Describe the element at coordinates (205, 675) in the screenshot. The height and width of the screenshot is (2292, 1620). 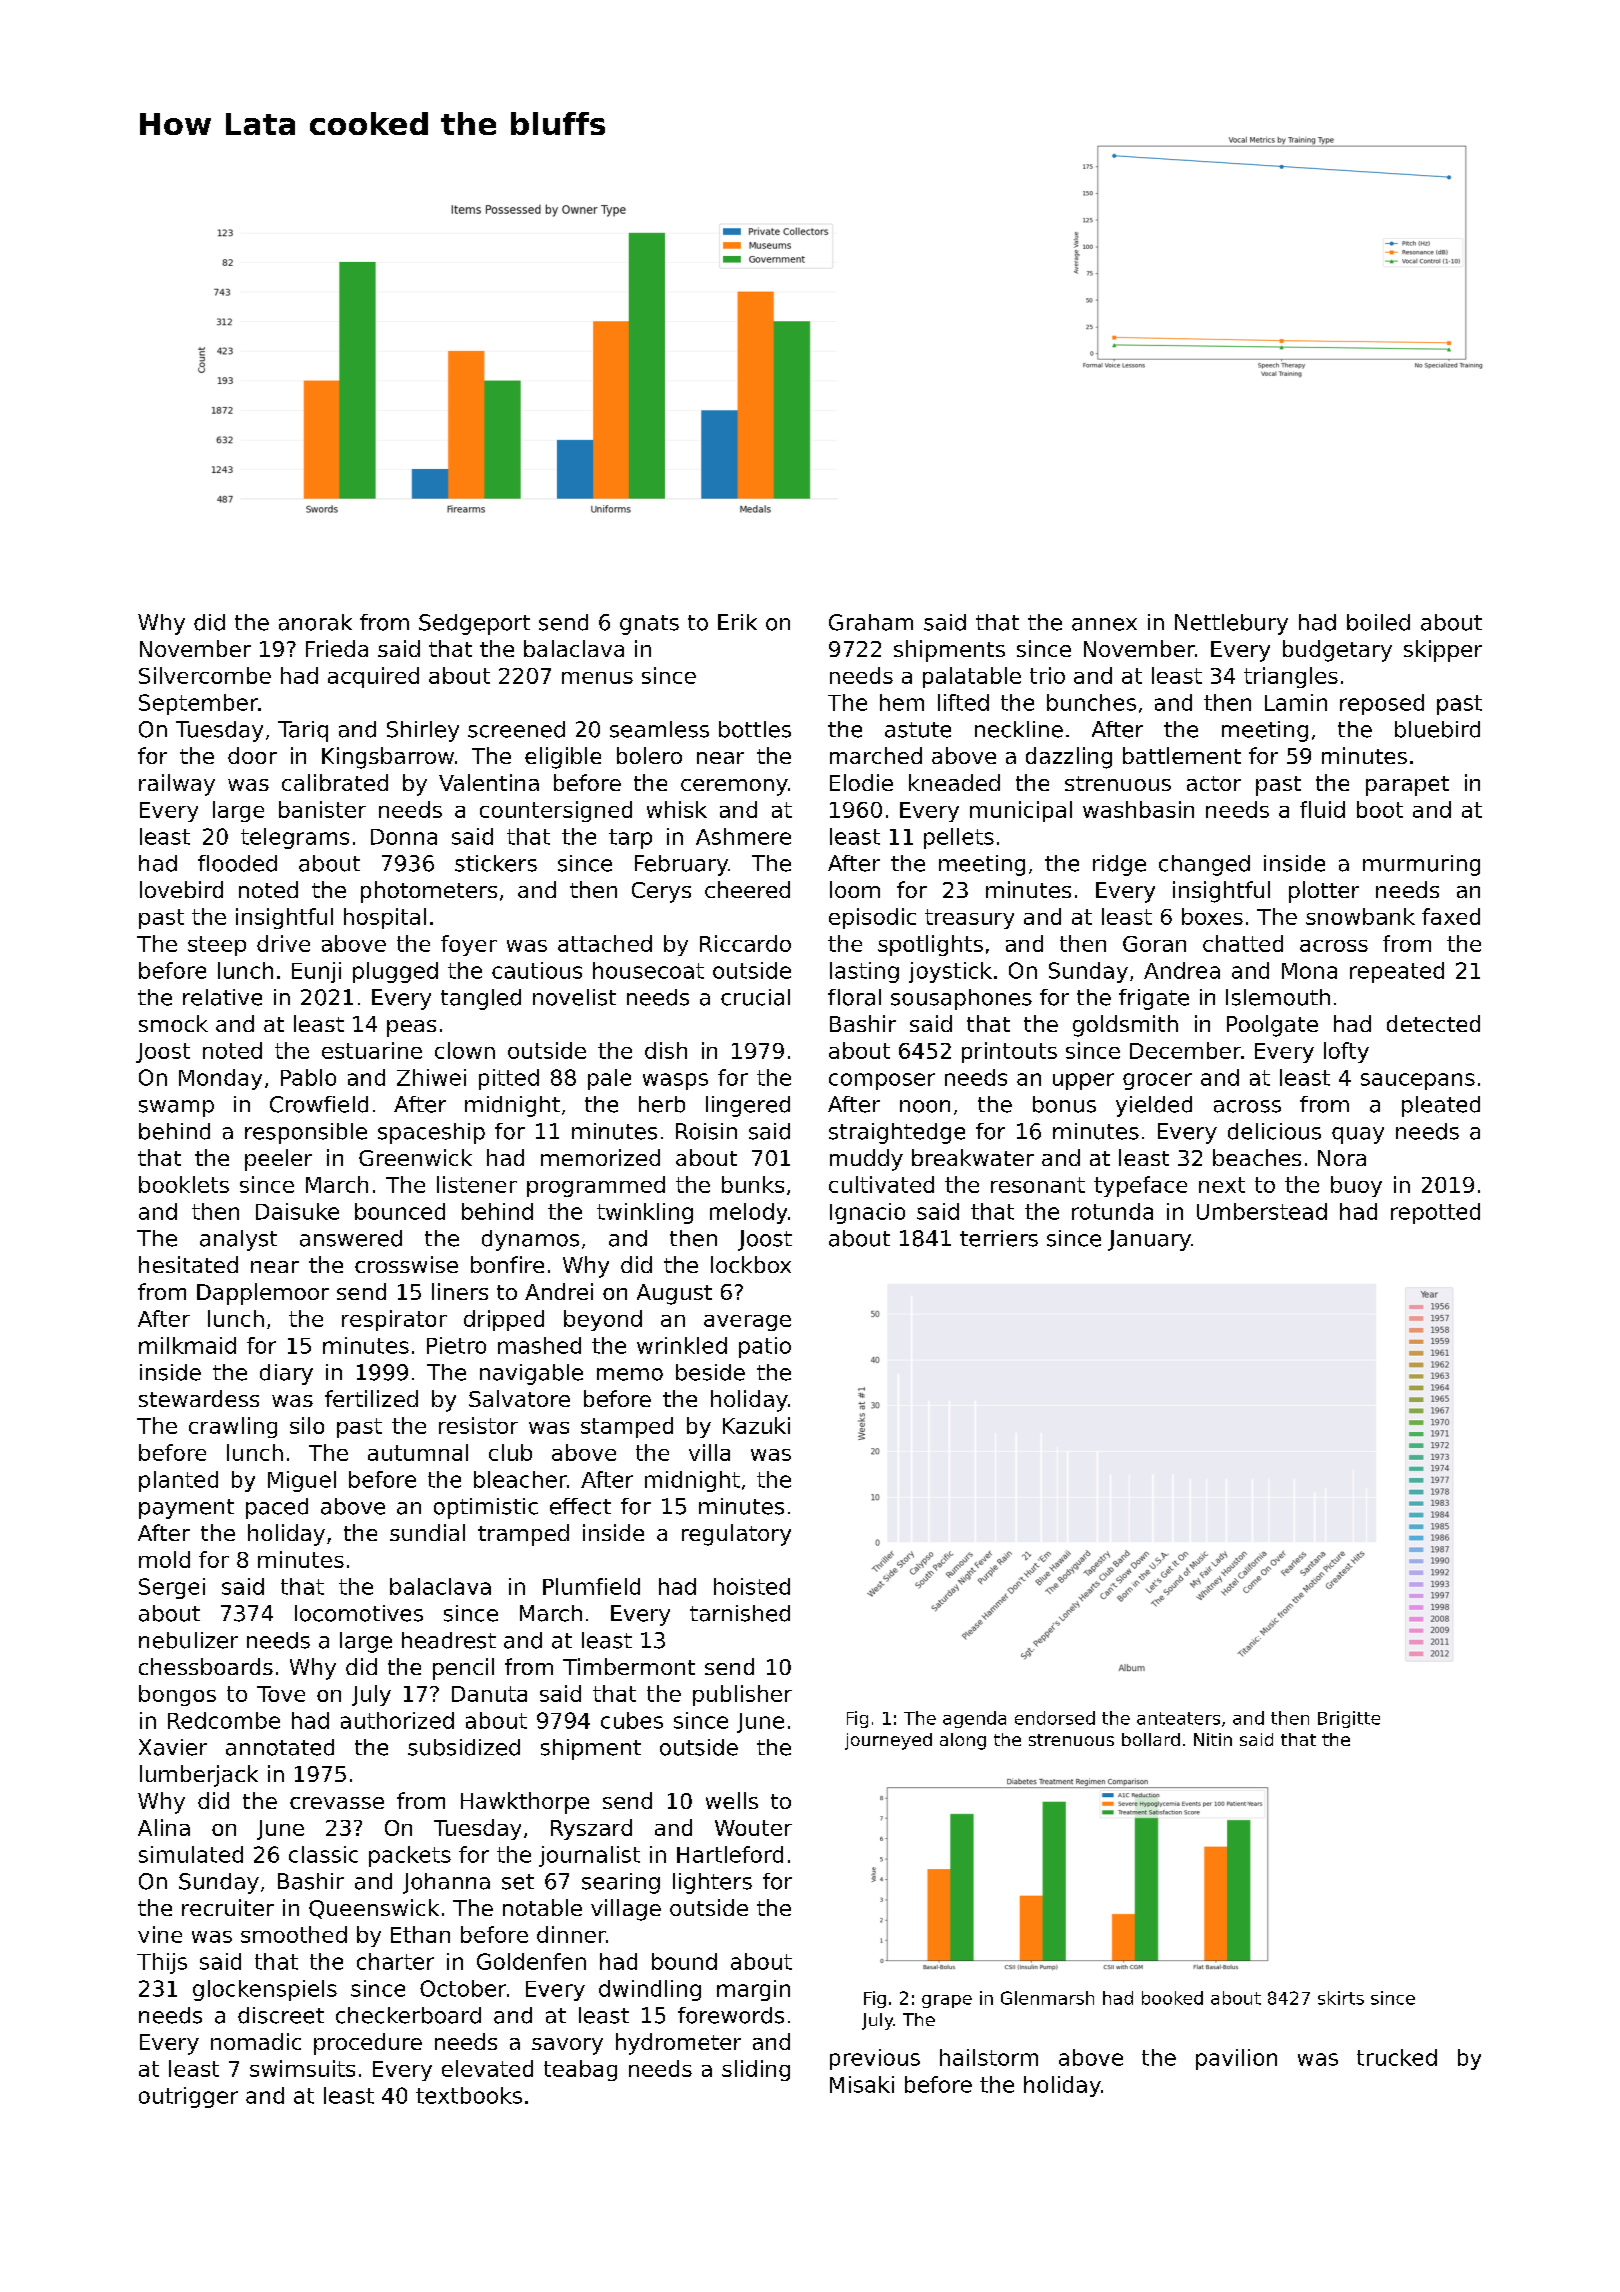
I see `Silvercombe` at that location.
